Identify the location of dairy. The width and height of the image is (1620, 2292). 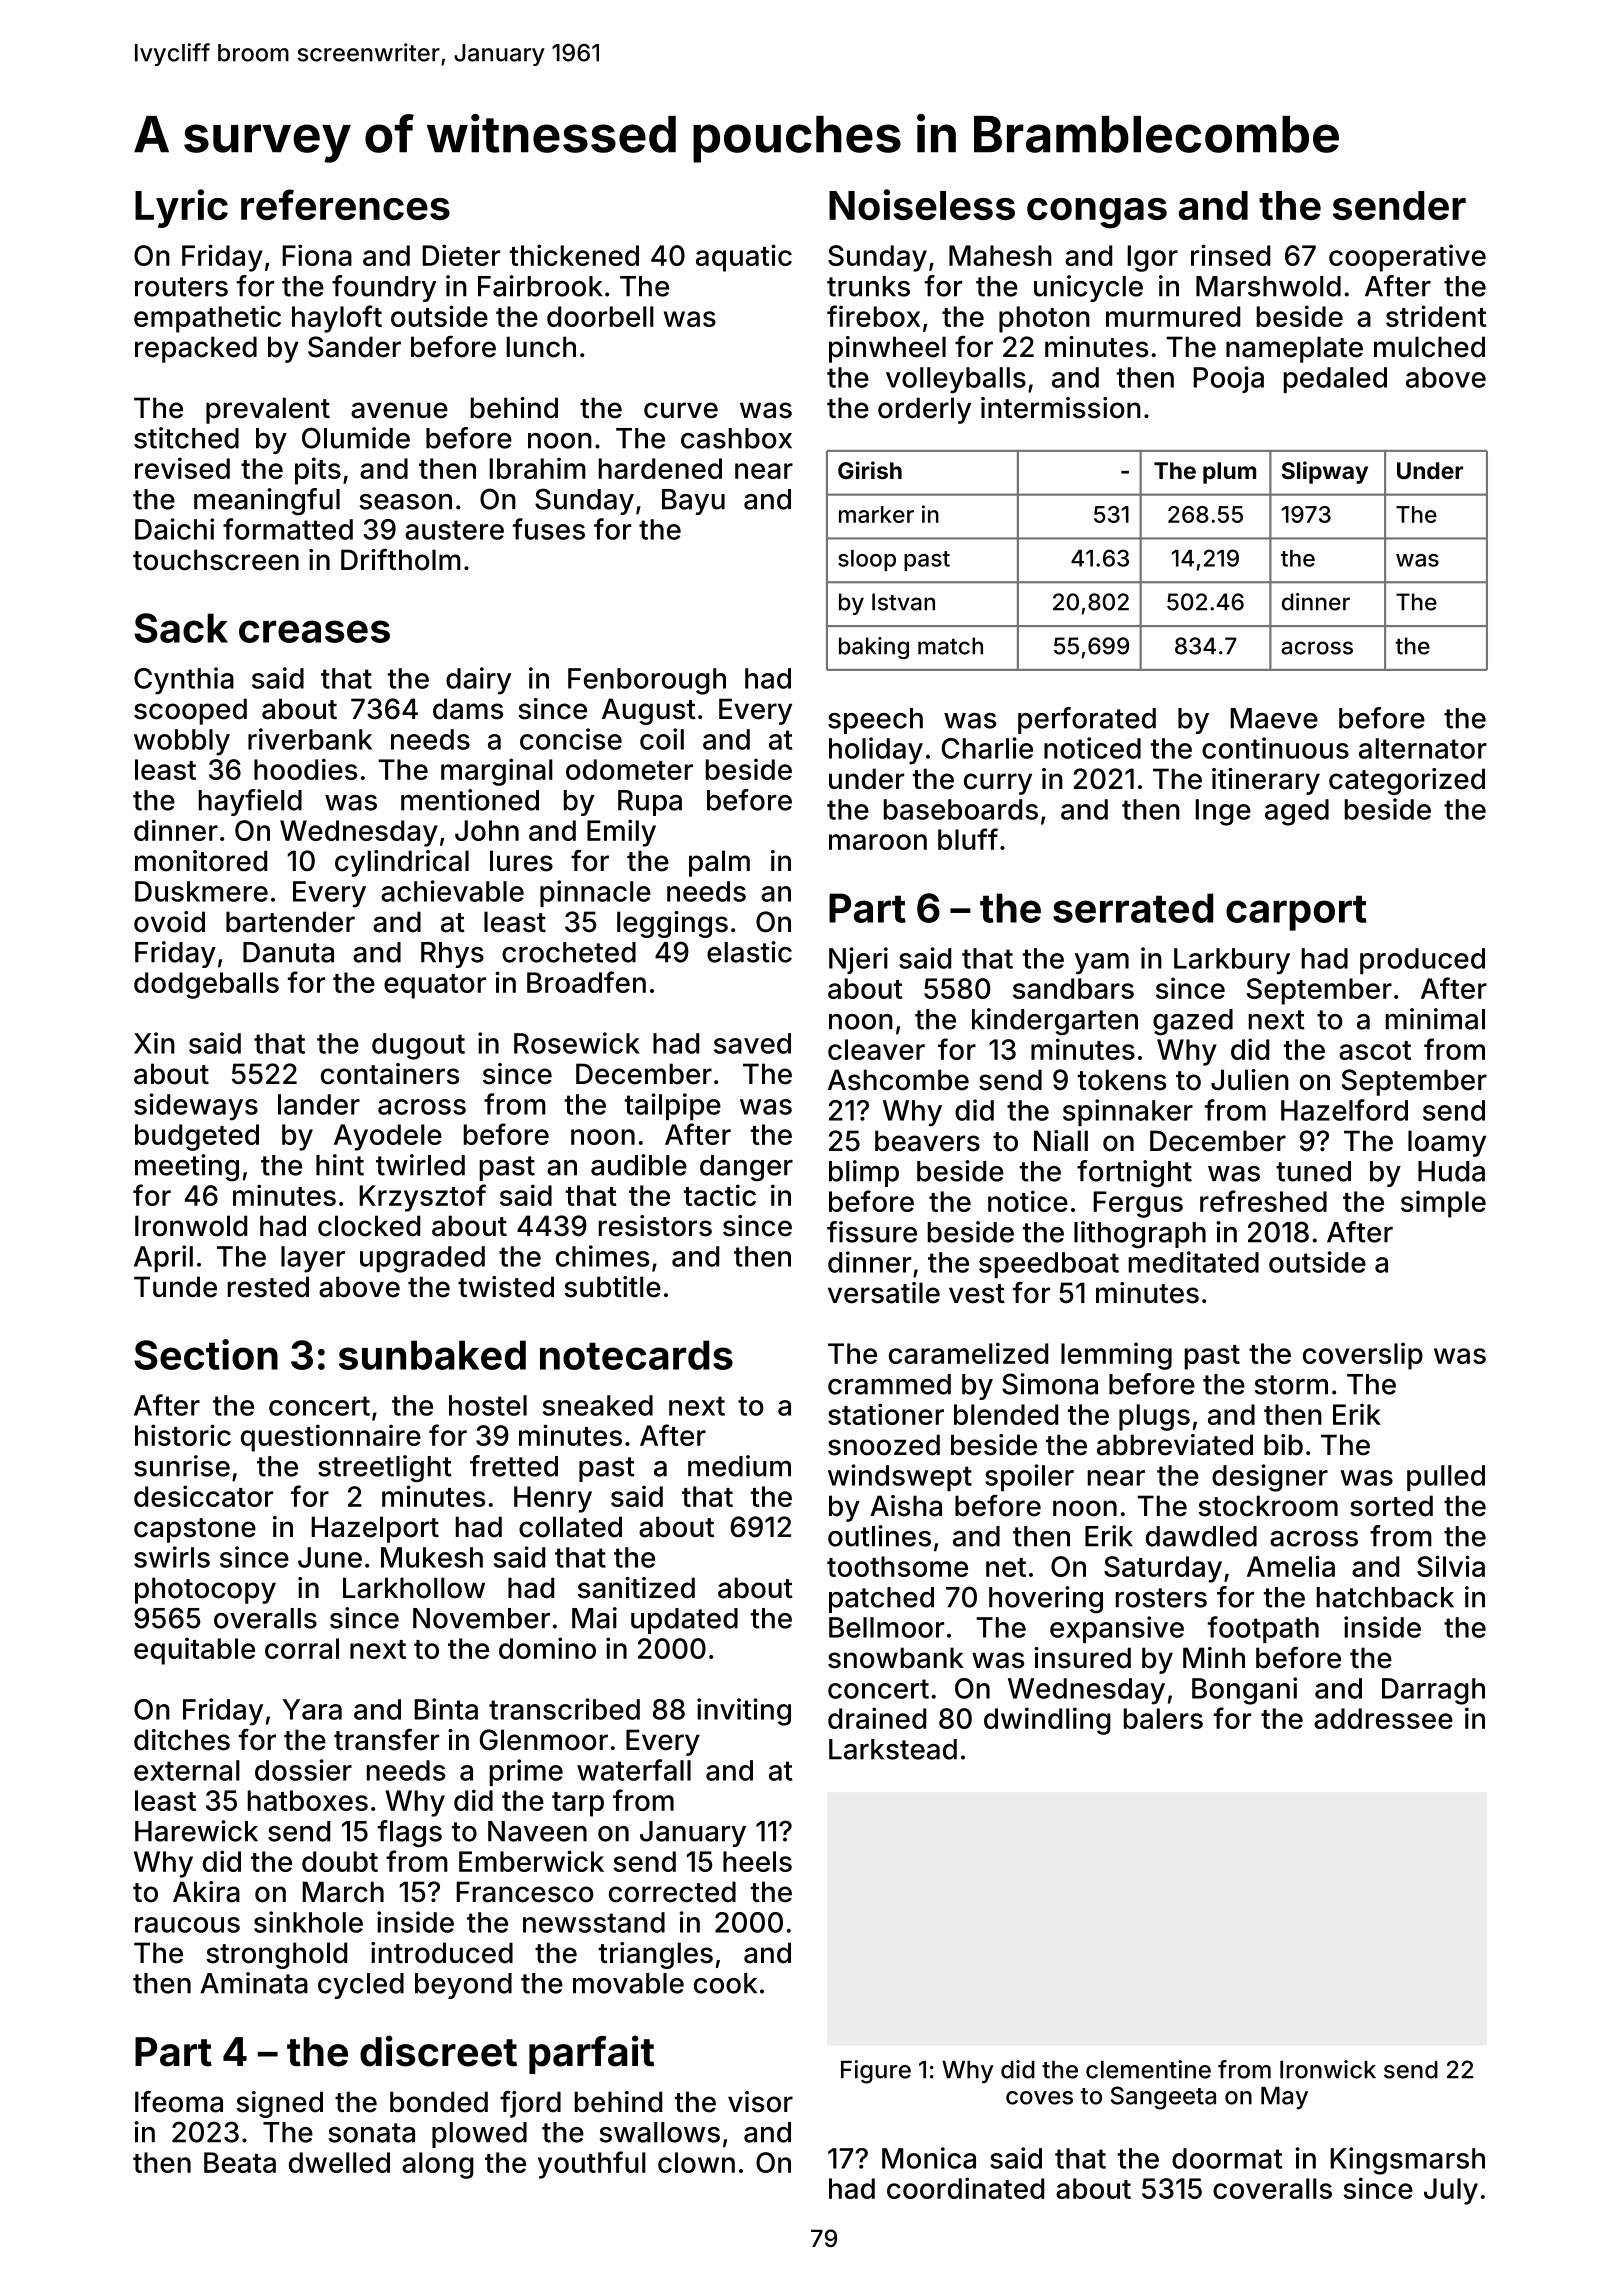
(478, 681).
